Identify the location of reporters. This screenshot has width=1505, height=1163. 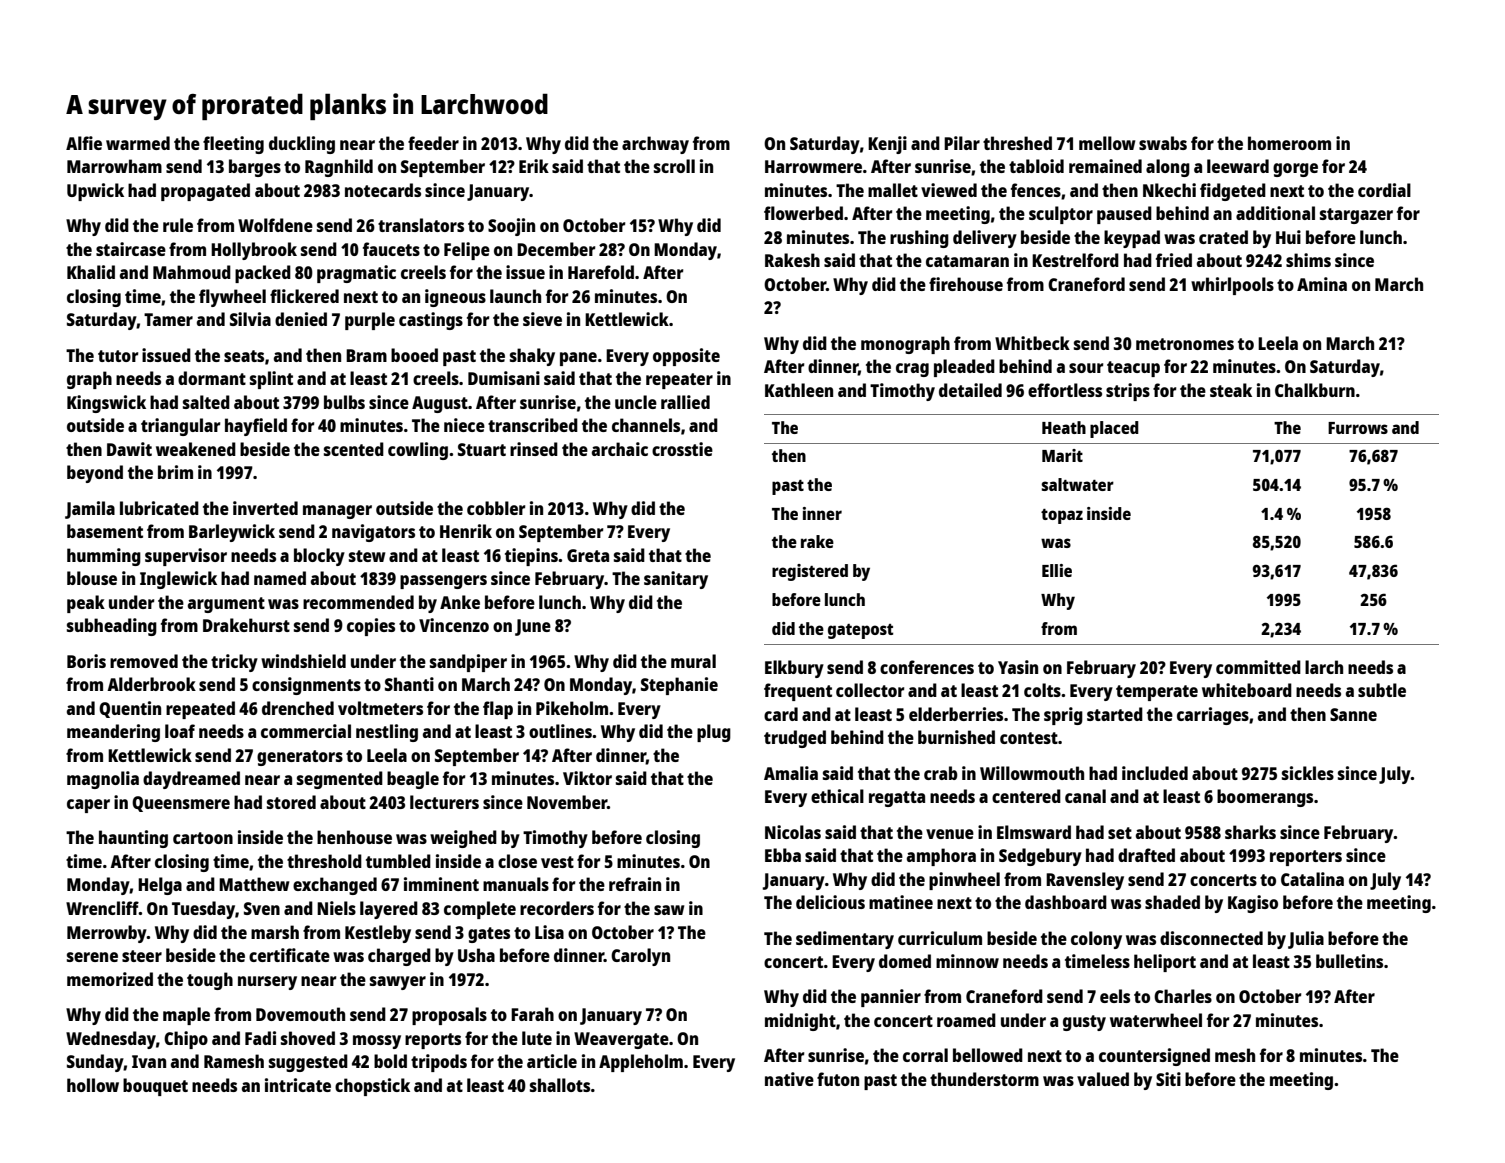
(1306, 858).
